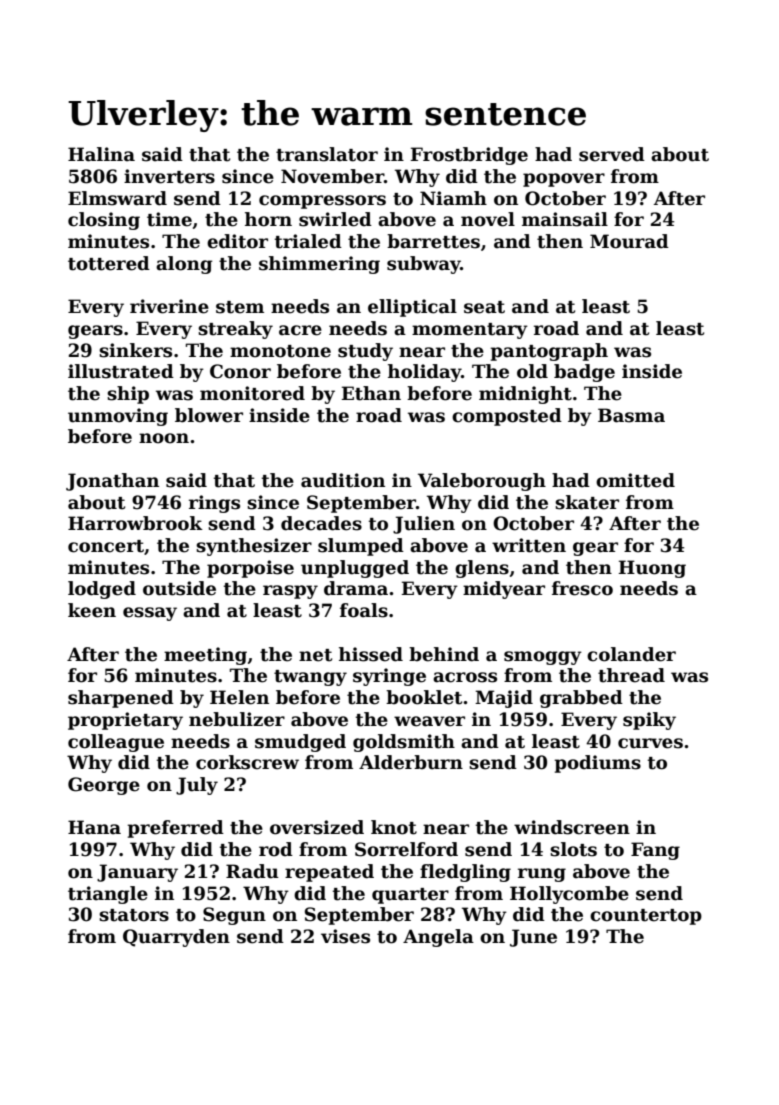  I want to click on colleague, so click(116, 743).
